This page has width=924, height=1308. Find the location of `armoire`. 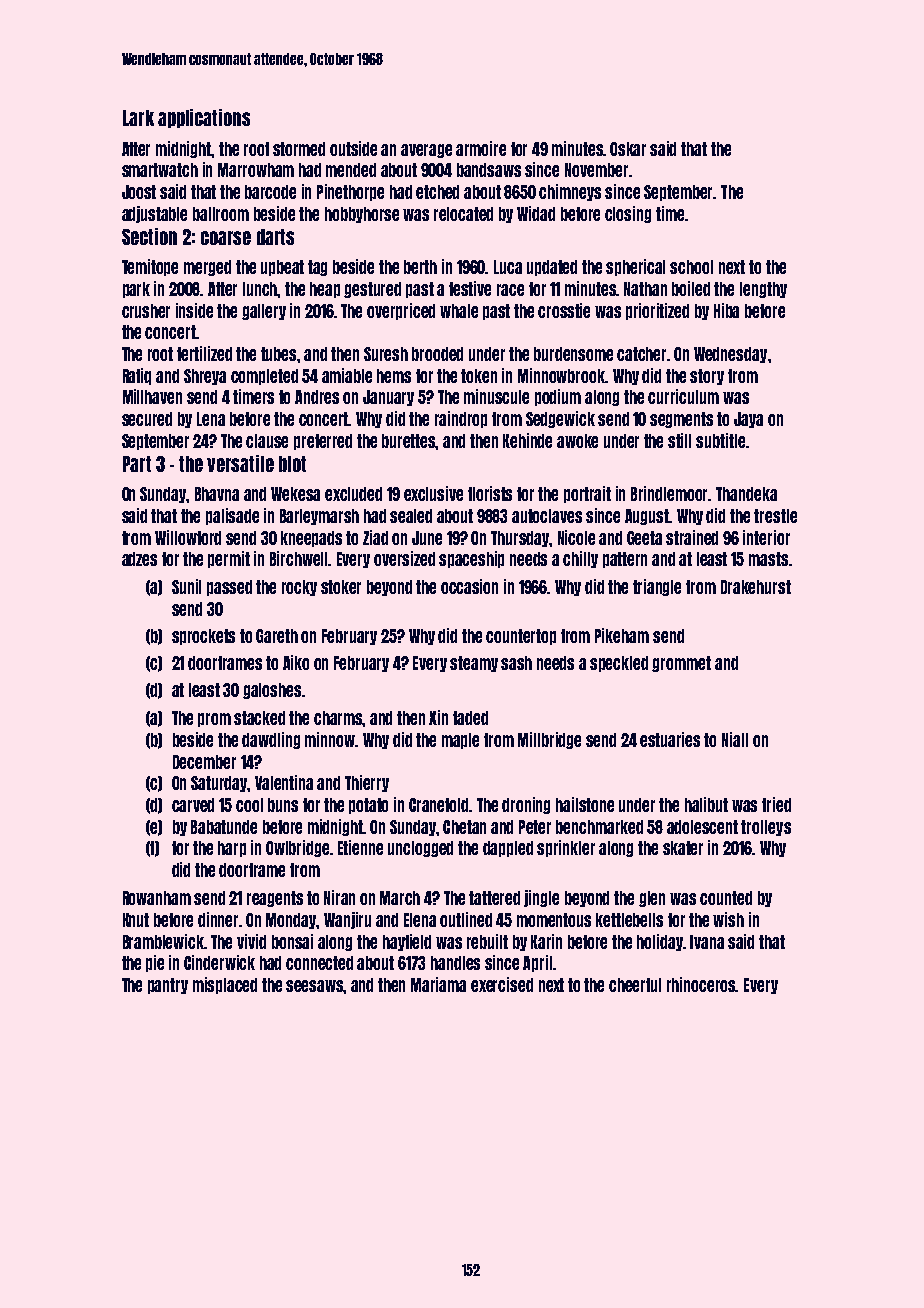

armoire is located at coordinates (481, 148).
